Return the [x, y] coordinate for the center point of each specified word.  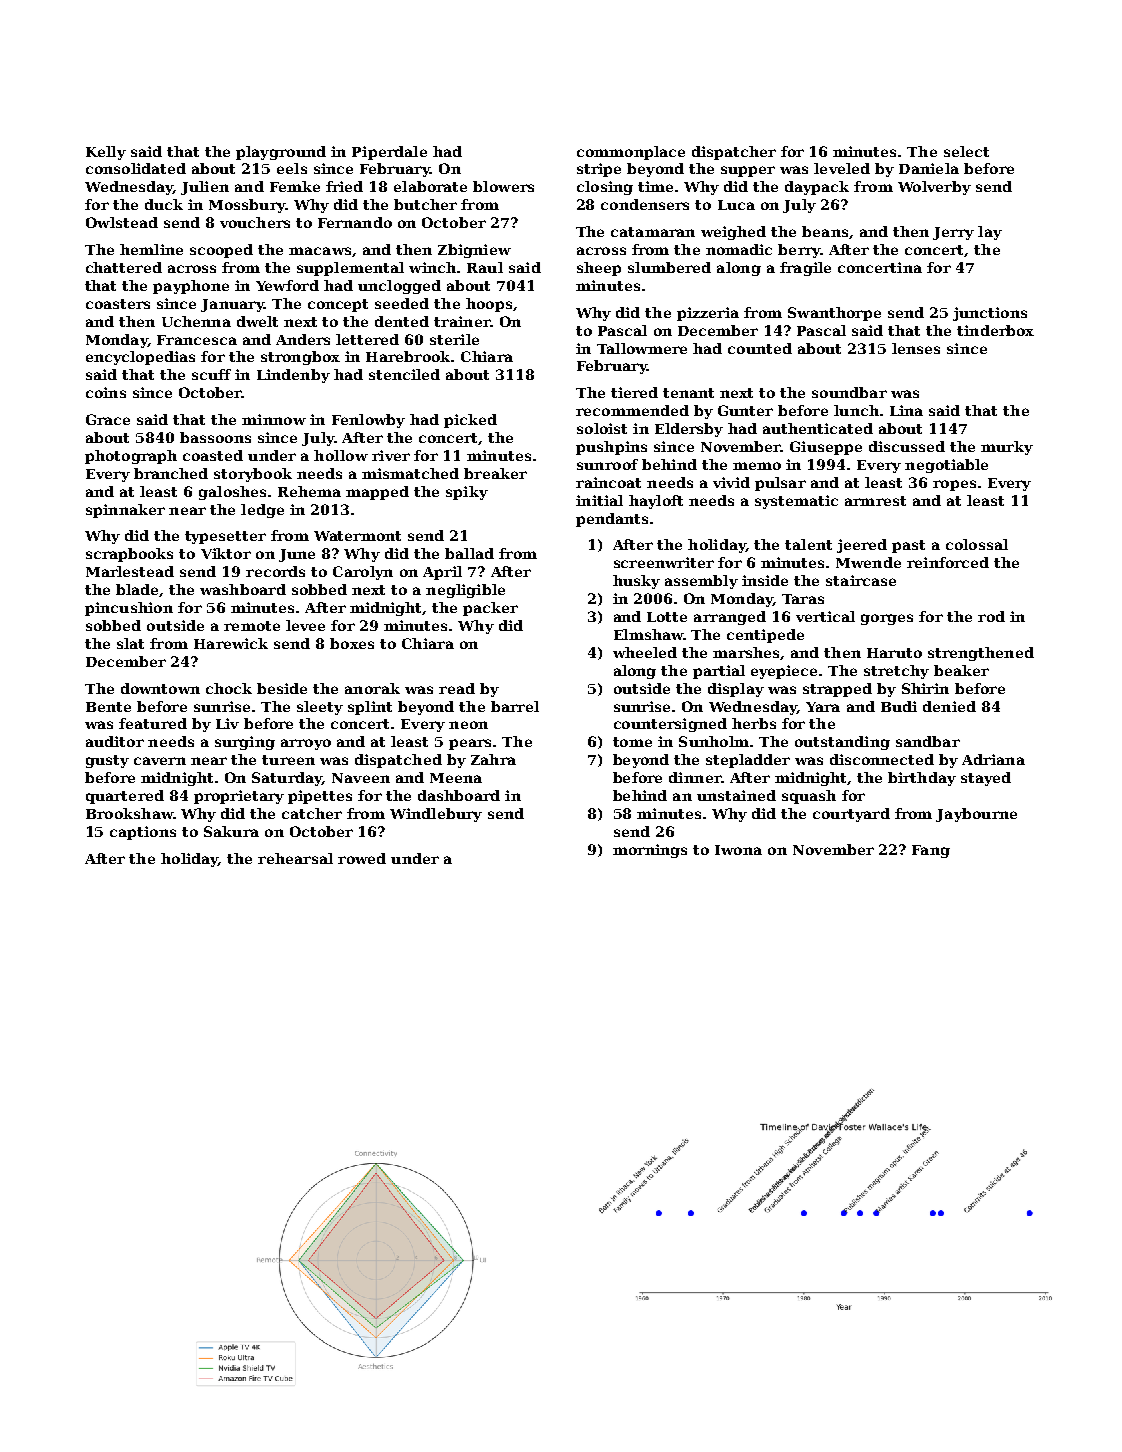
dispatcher [734, 153]
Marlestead [130, 571]
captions [143, 833]
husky [636, 582]
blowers [503, 186]
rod [991, 616]
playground [281, 153]
